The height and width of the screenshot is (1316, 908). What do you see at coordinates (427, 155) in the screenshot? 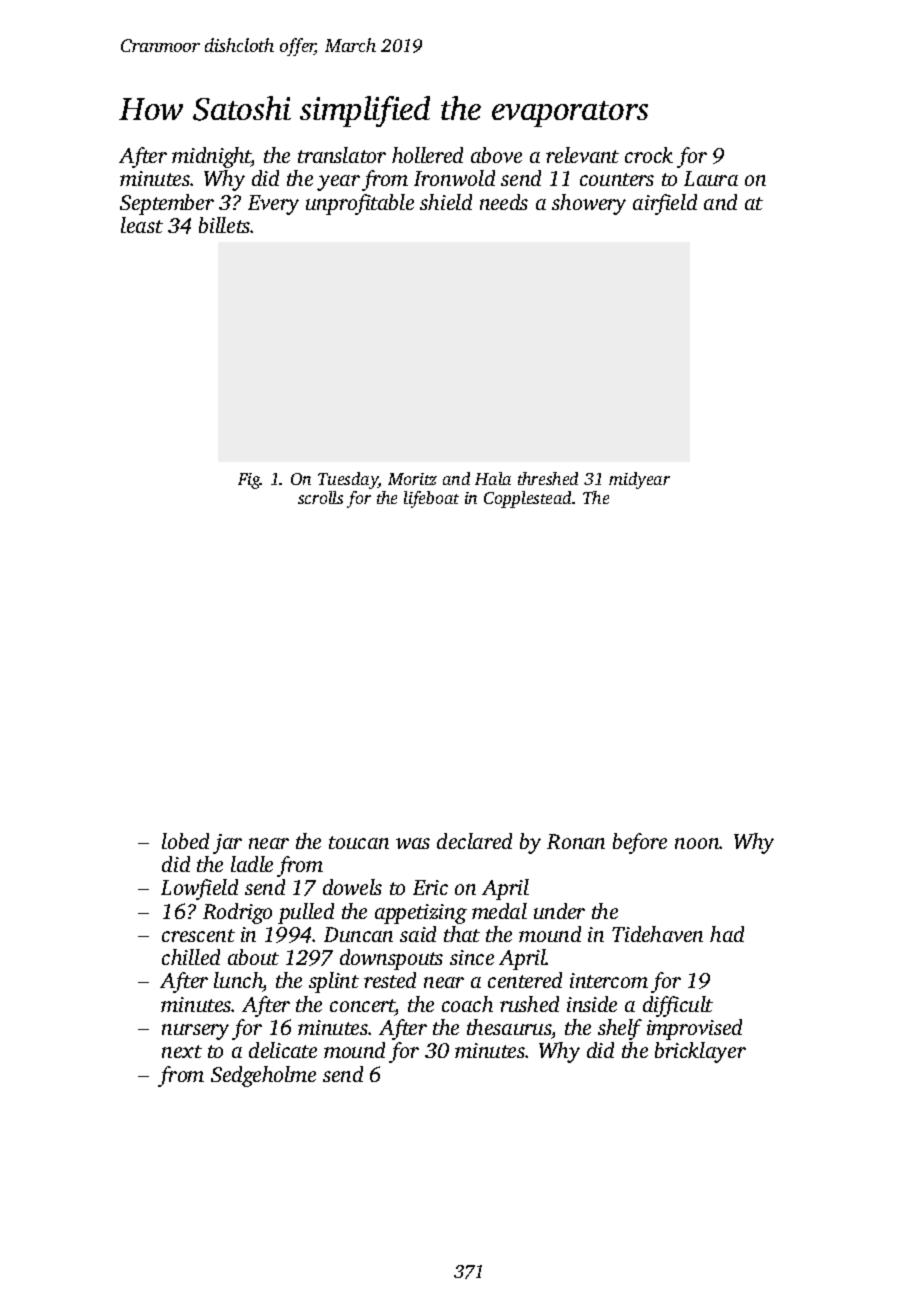
I see `hollered` at bounding box center [427, 155].
